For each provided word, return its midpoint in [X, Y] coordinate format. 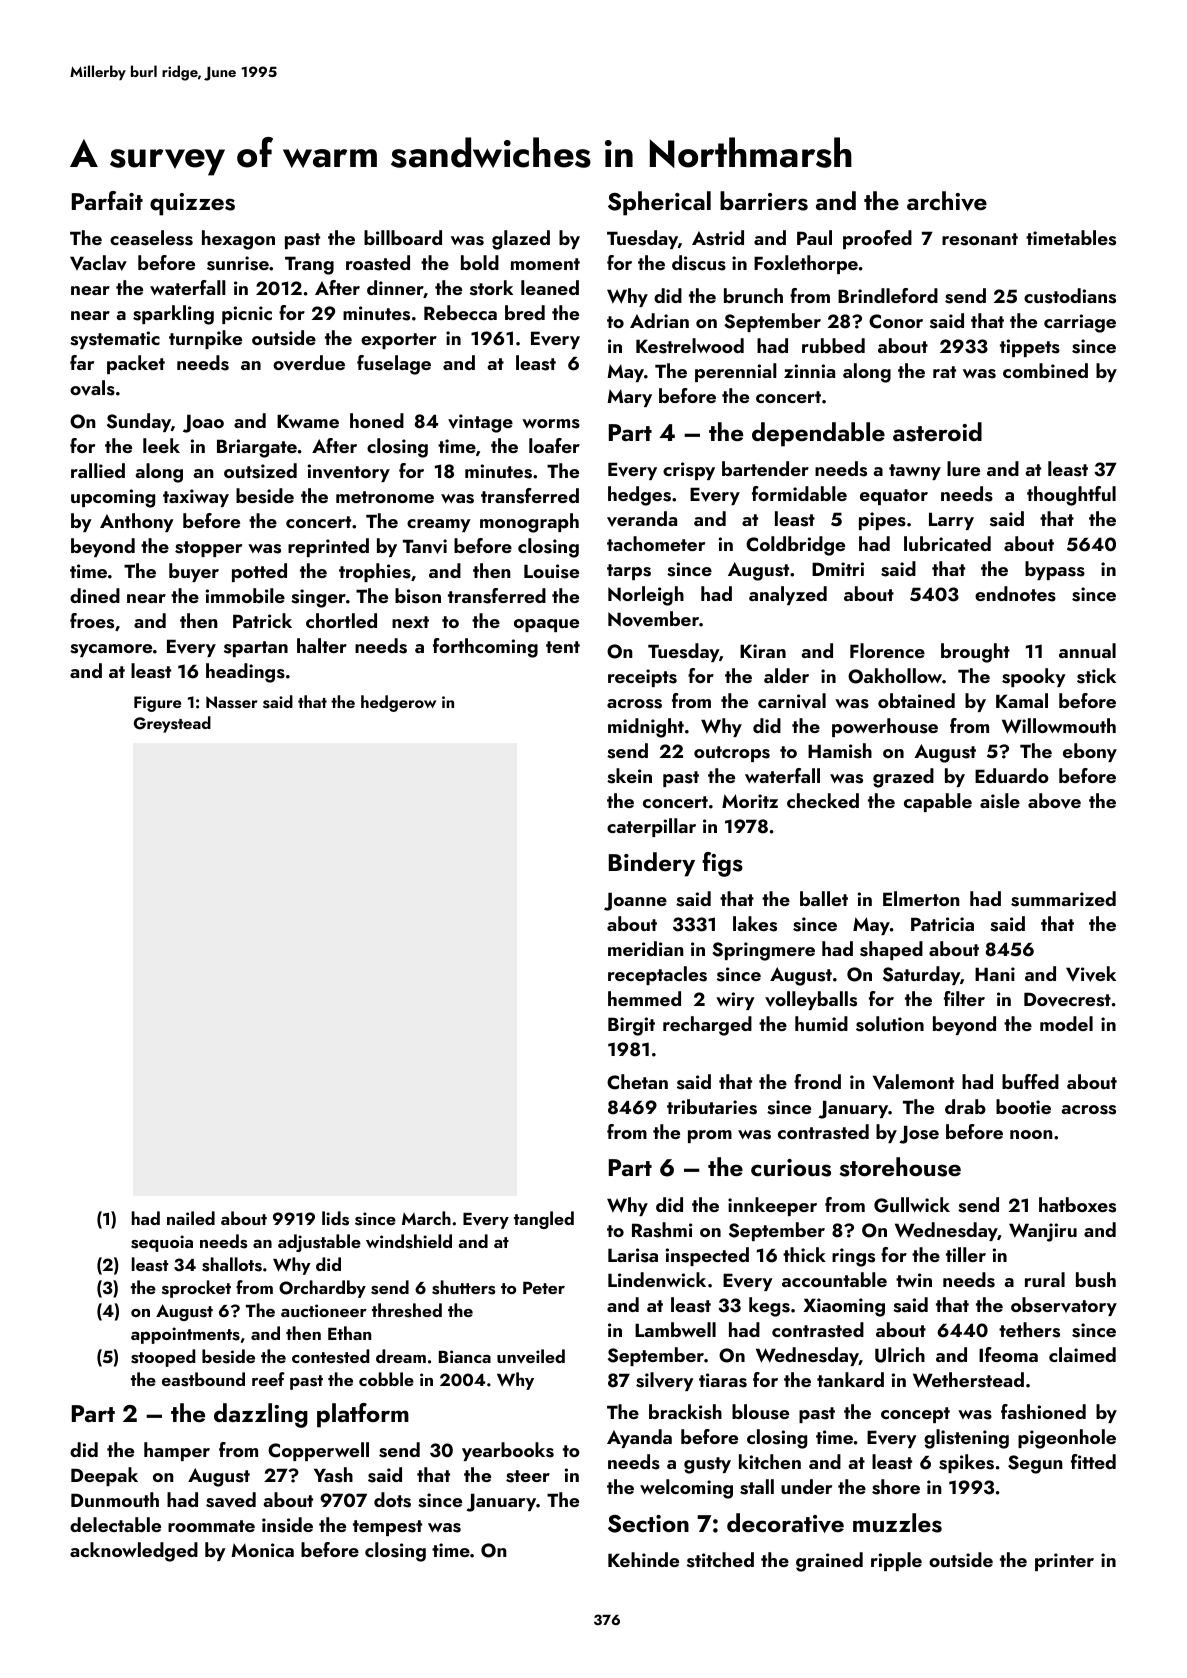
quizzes [192, 204]
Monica [262, 1550]
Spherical [659, 203]
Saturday [921, 975]
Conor [896, 321]
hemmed [644, 998]
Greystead [172, 724]
